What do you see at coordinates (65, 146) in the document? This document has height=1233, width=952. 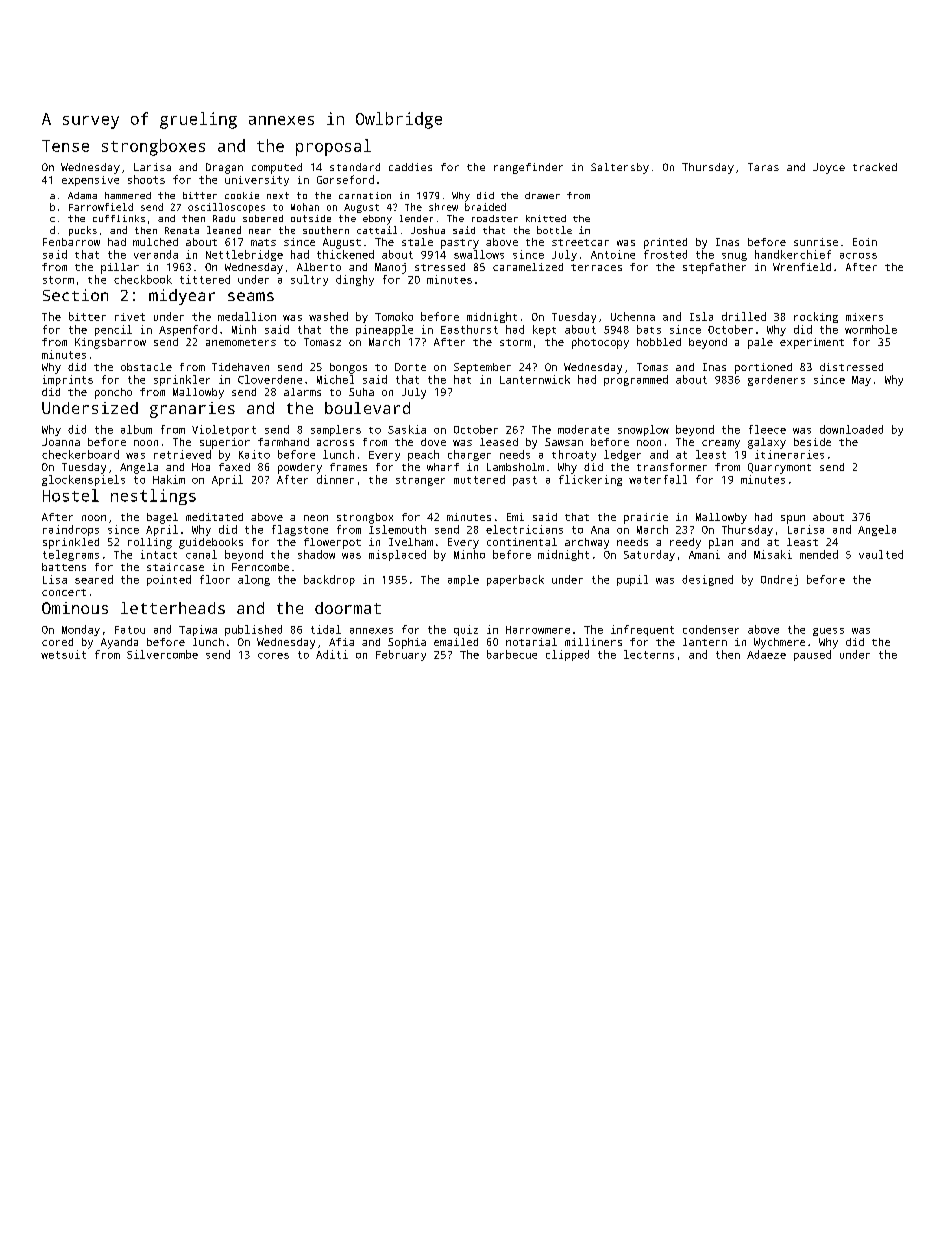 I see `Tense` at bounding box center [65, 146].
